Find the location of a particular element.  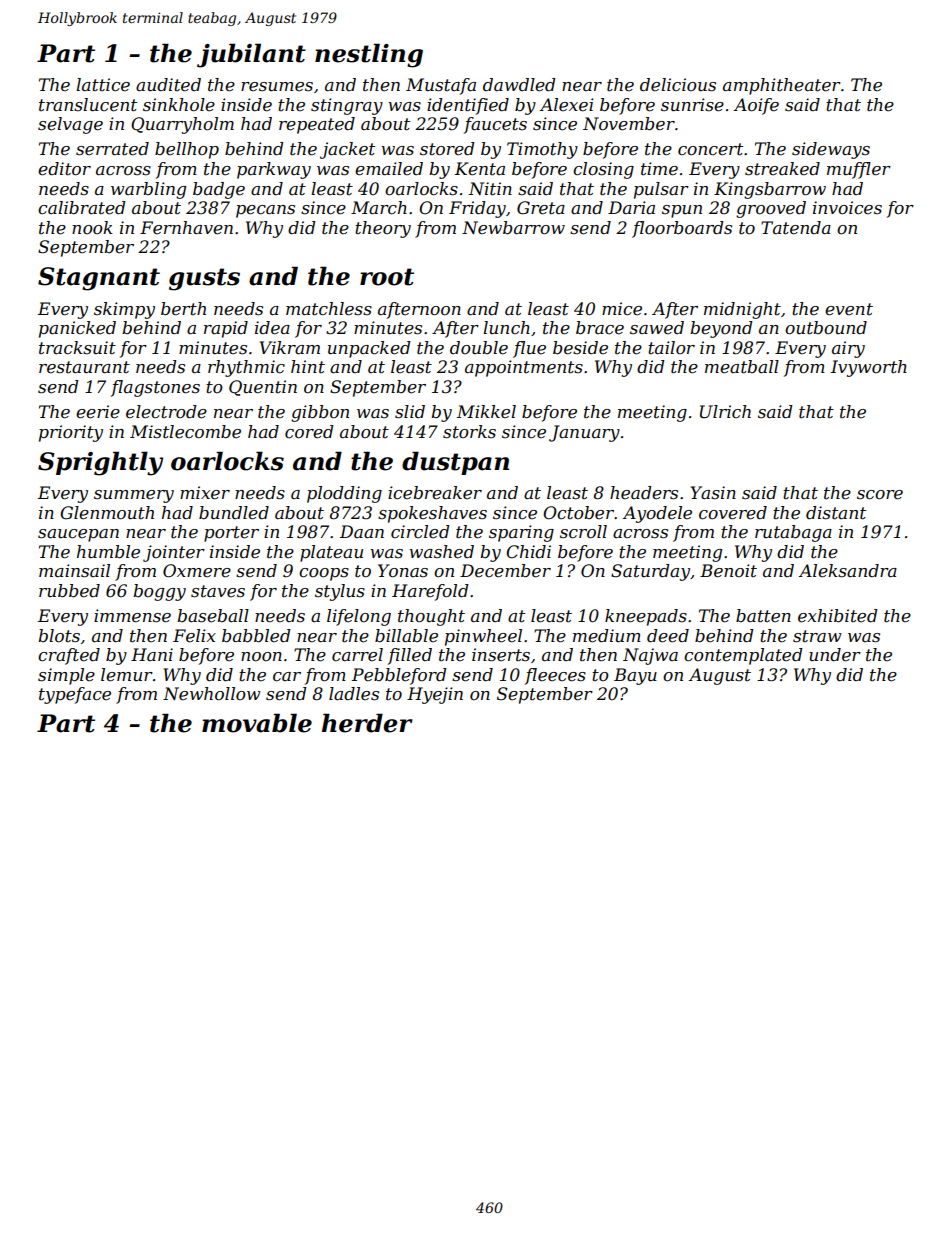

closing is located at coordinates (603, 170).
